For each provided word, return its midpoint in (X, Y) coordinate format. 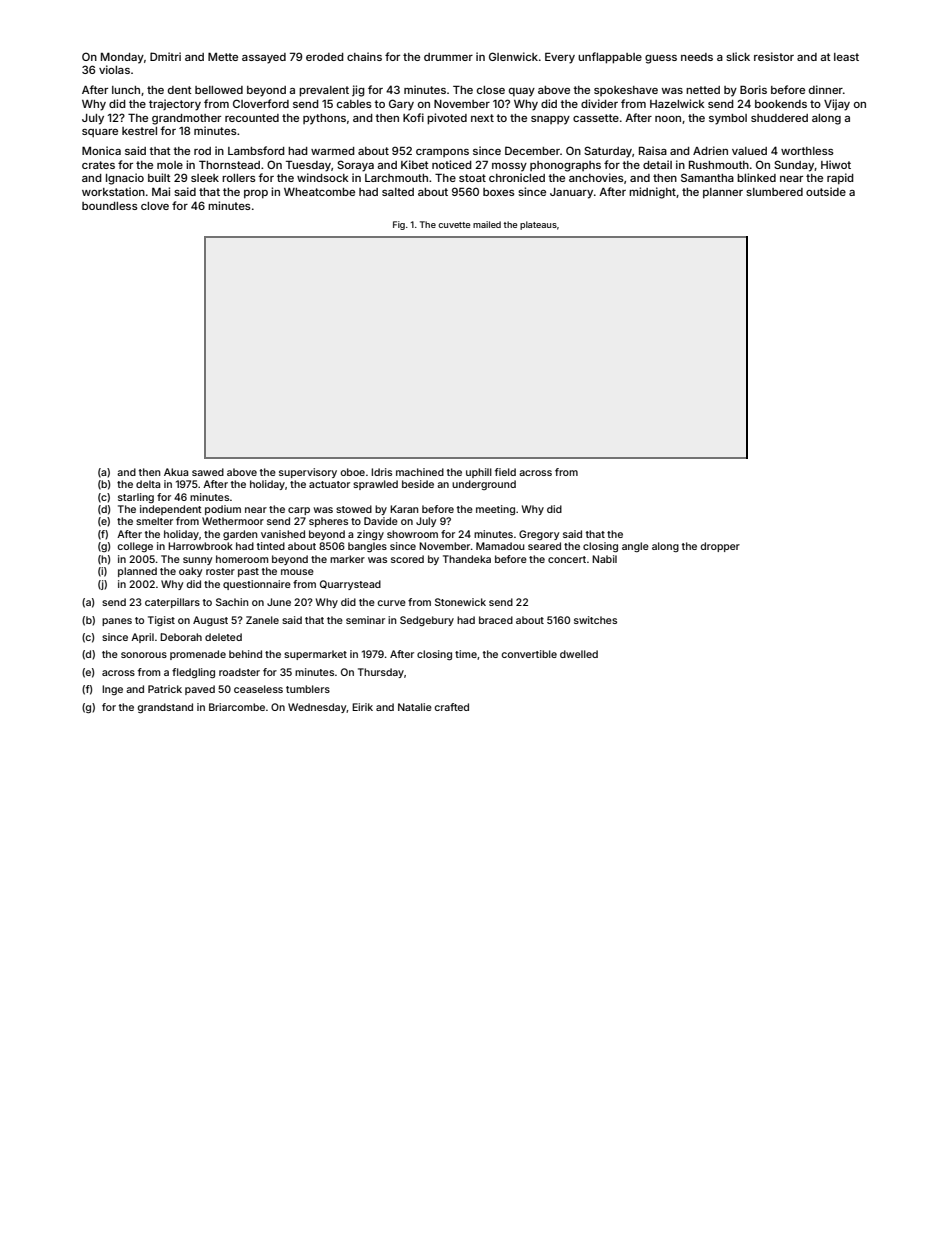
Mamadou (500, 546)
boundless (110, 206)
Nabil (604, 559)
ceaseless (258, 689)
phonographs (565, 166)
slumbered (774, 192)
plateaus (538, 225)
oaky (190, 572)
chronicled (517, 177)
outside (826, 191)
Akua (176, 472)
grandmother (186, 119)
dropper (720, 547)
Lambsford (256, 150)
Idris (381, 472)
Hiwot (836, 164)
